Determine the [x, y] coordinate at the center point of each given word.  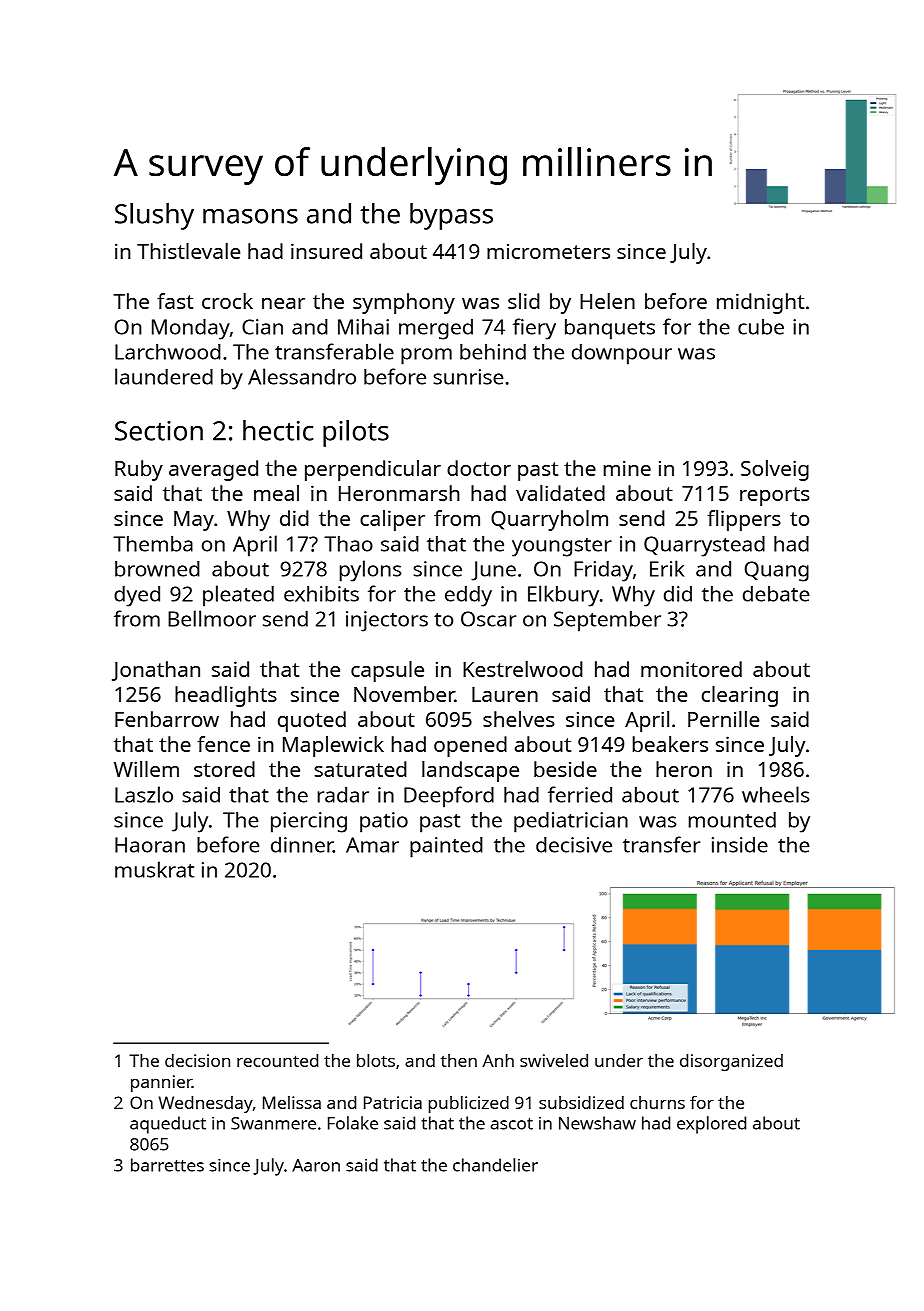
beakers [670, 744]
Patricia [393, 1102]
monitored [691, 669]
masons [250, 216]
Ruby [139, 470]
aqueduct [168, 1125]
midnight [760, 303]
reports [774, 496]
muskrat [155, 869]
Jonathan [156, 671]
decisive [574, 845]
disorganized [731, 1062]
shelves [518, 719]
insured [326, 251]
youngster [562, 547]
